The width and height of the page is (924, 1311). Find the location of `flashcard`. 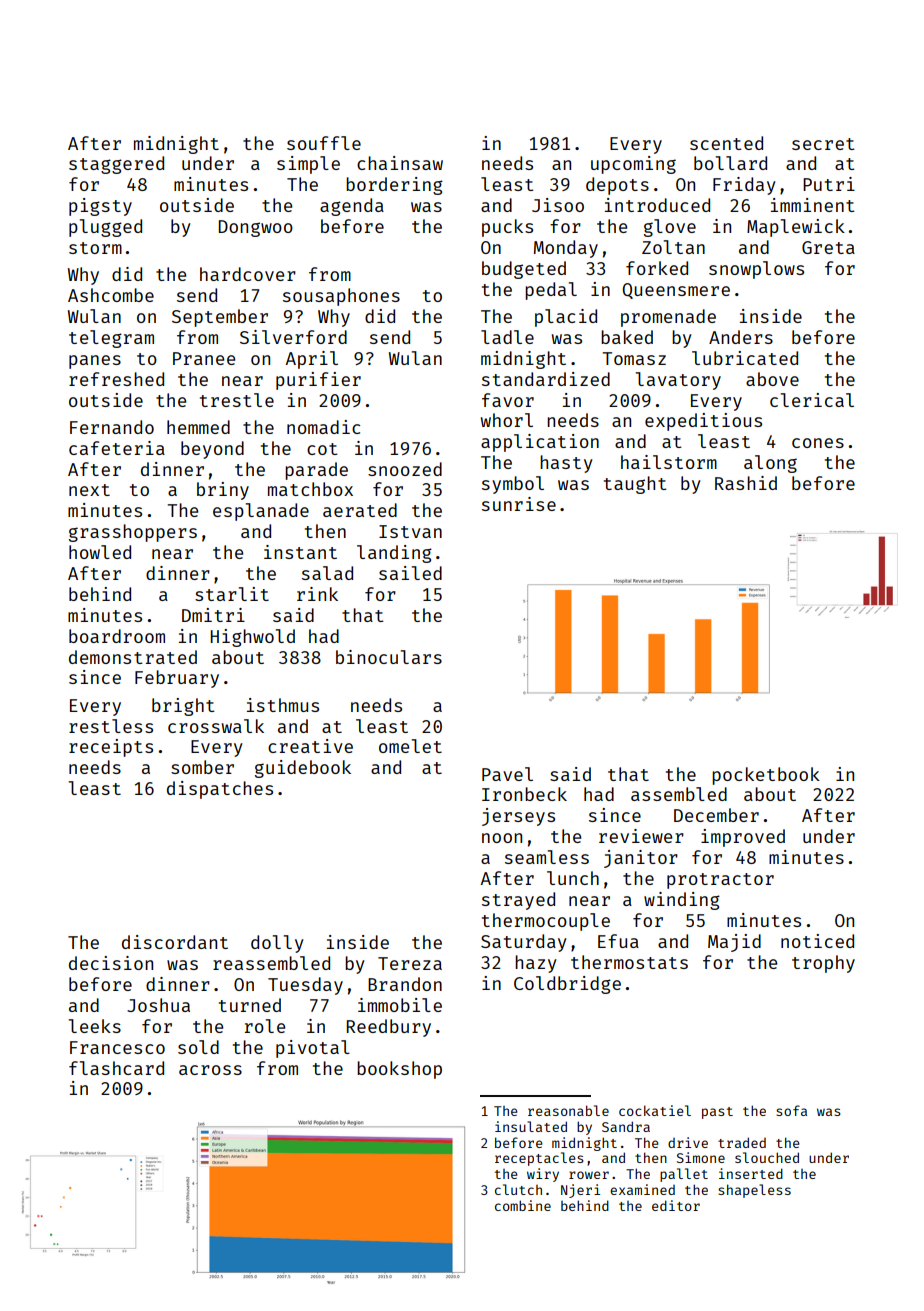

flashcard is located at coordinates (116, 1068).
